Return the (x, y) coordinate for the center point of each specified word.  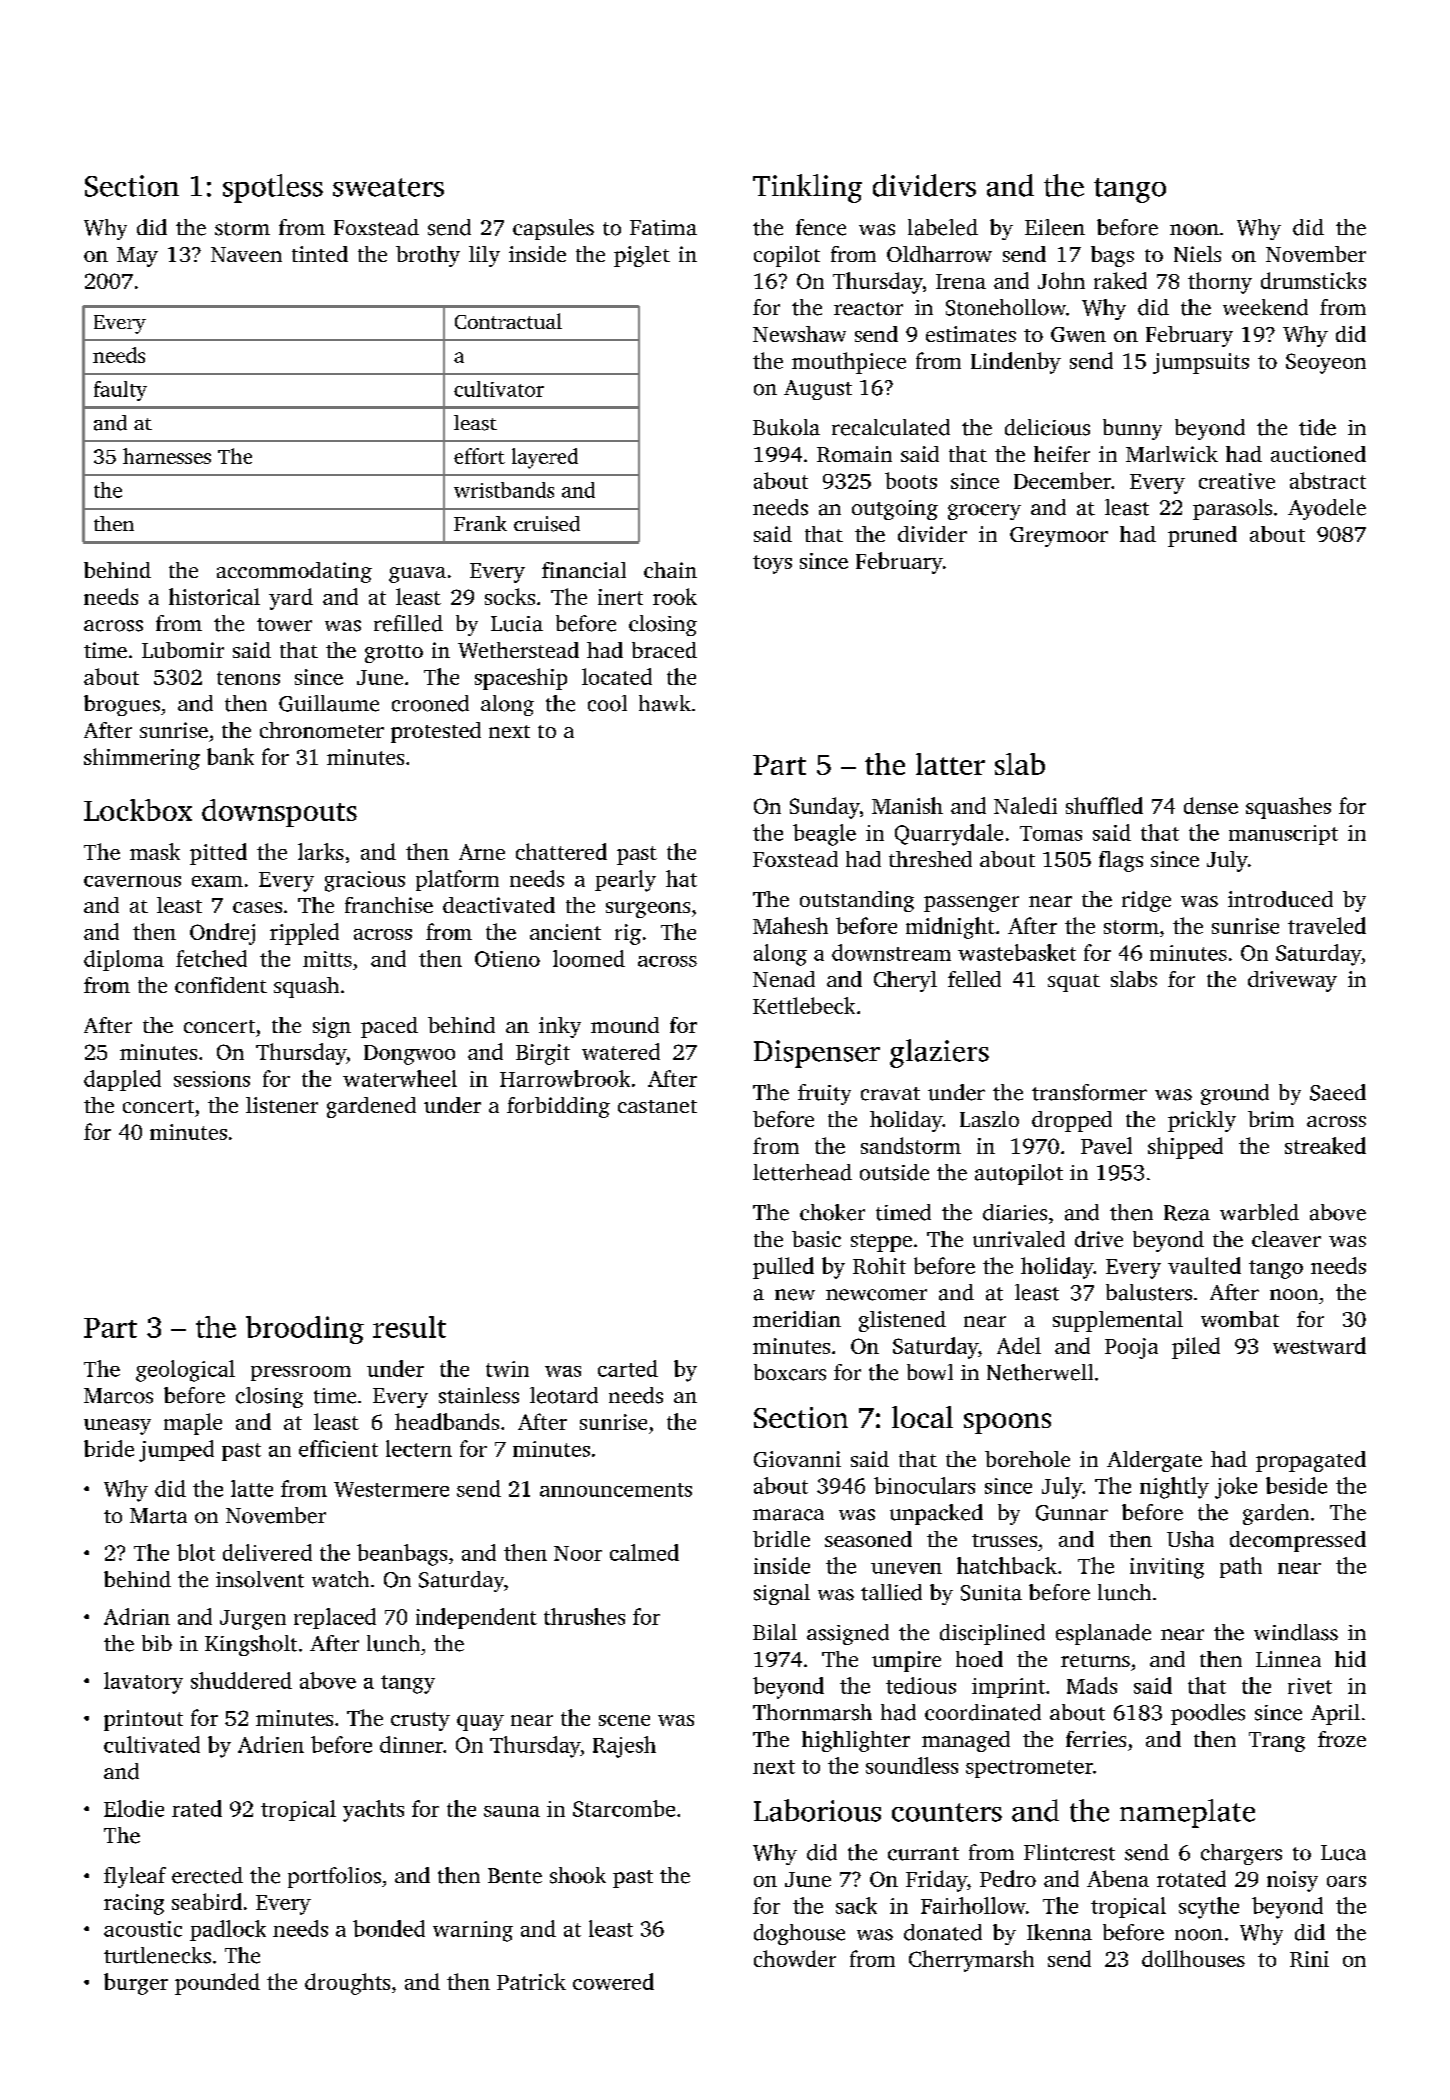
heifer (1062, 454)
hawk (665, 703)
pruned (1202, 536)
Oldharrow (939, 254)
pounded (217, 1984)
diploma (124, 960)
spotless (273, 188)
